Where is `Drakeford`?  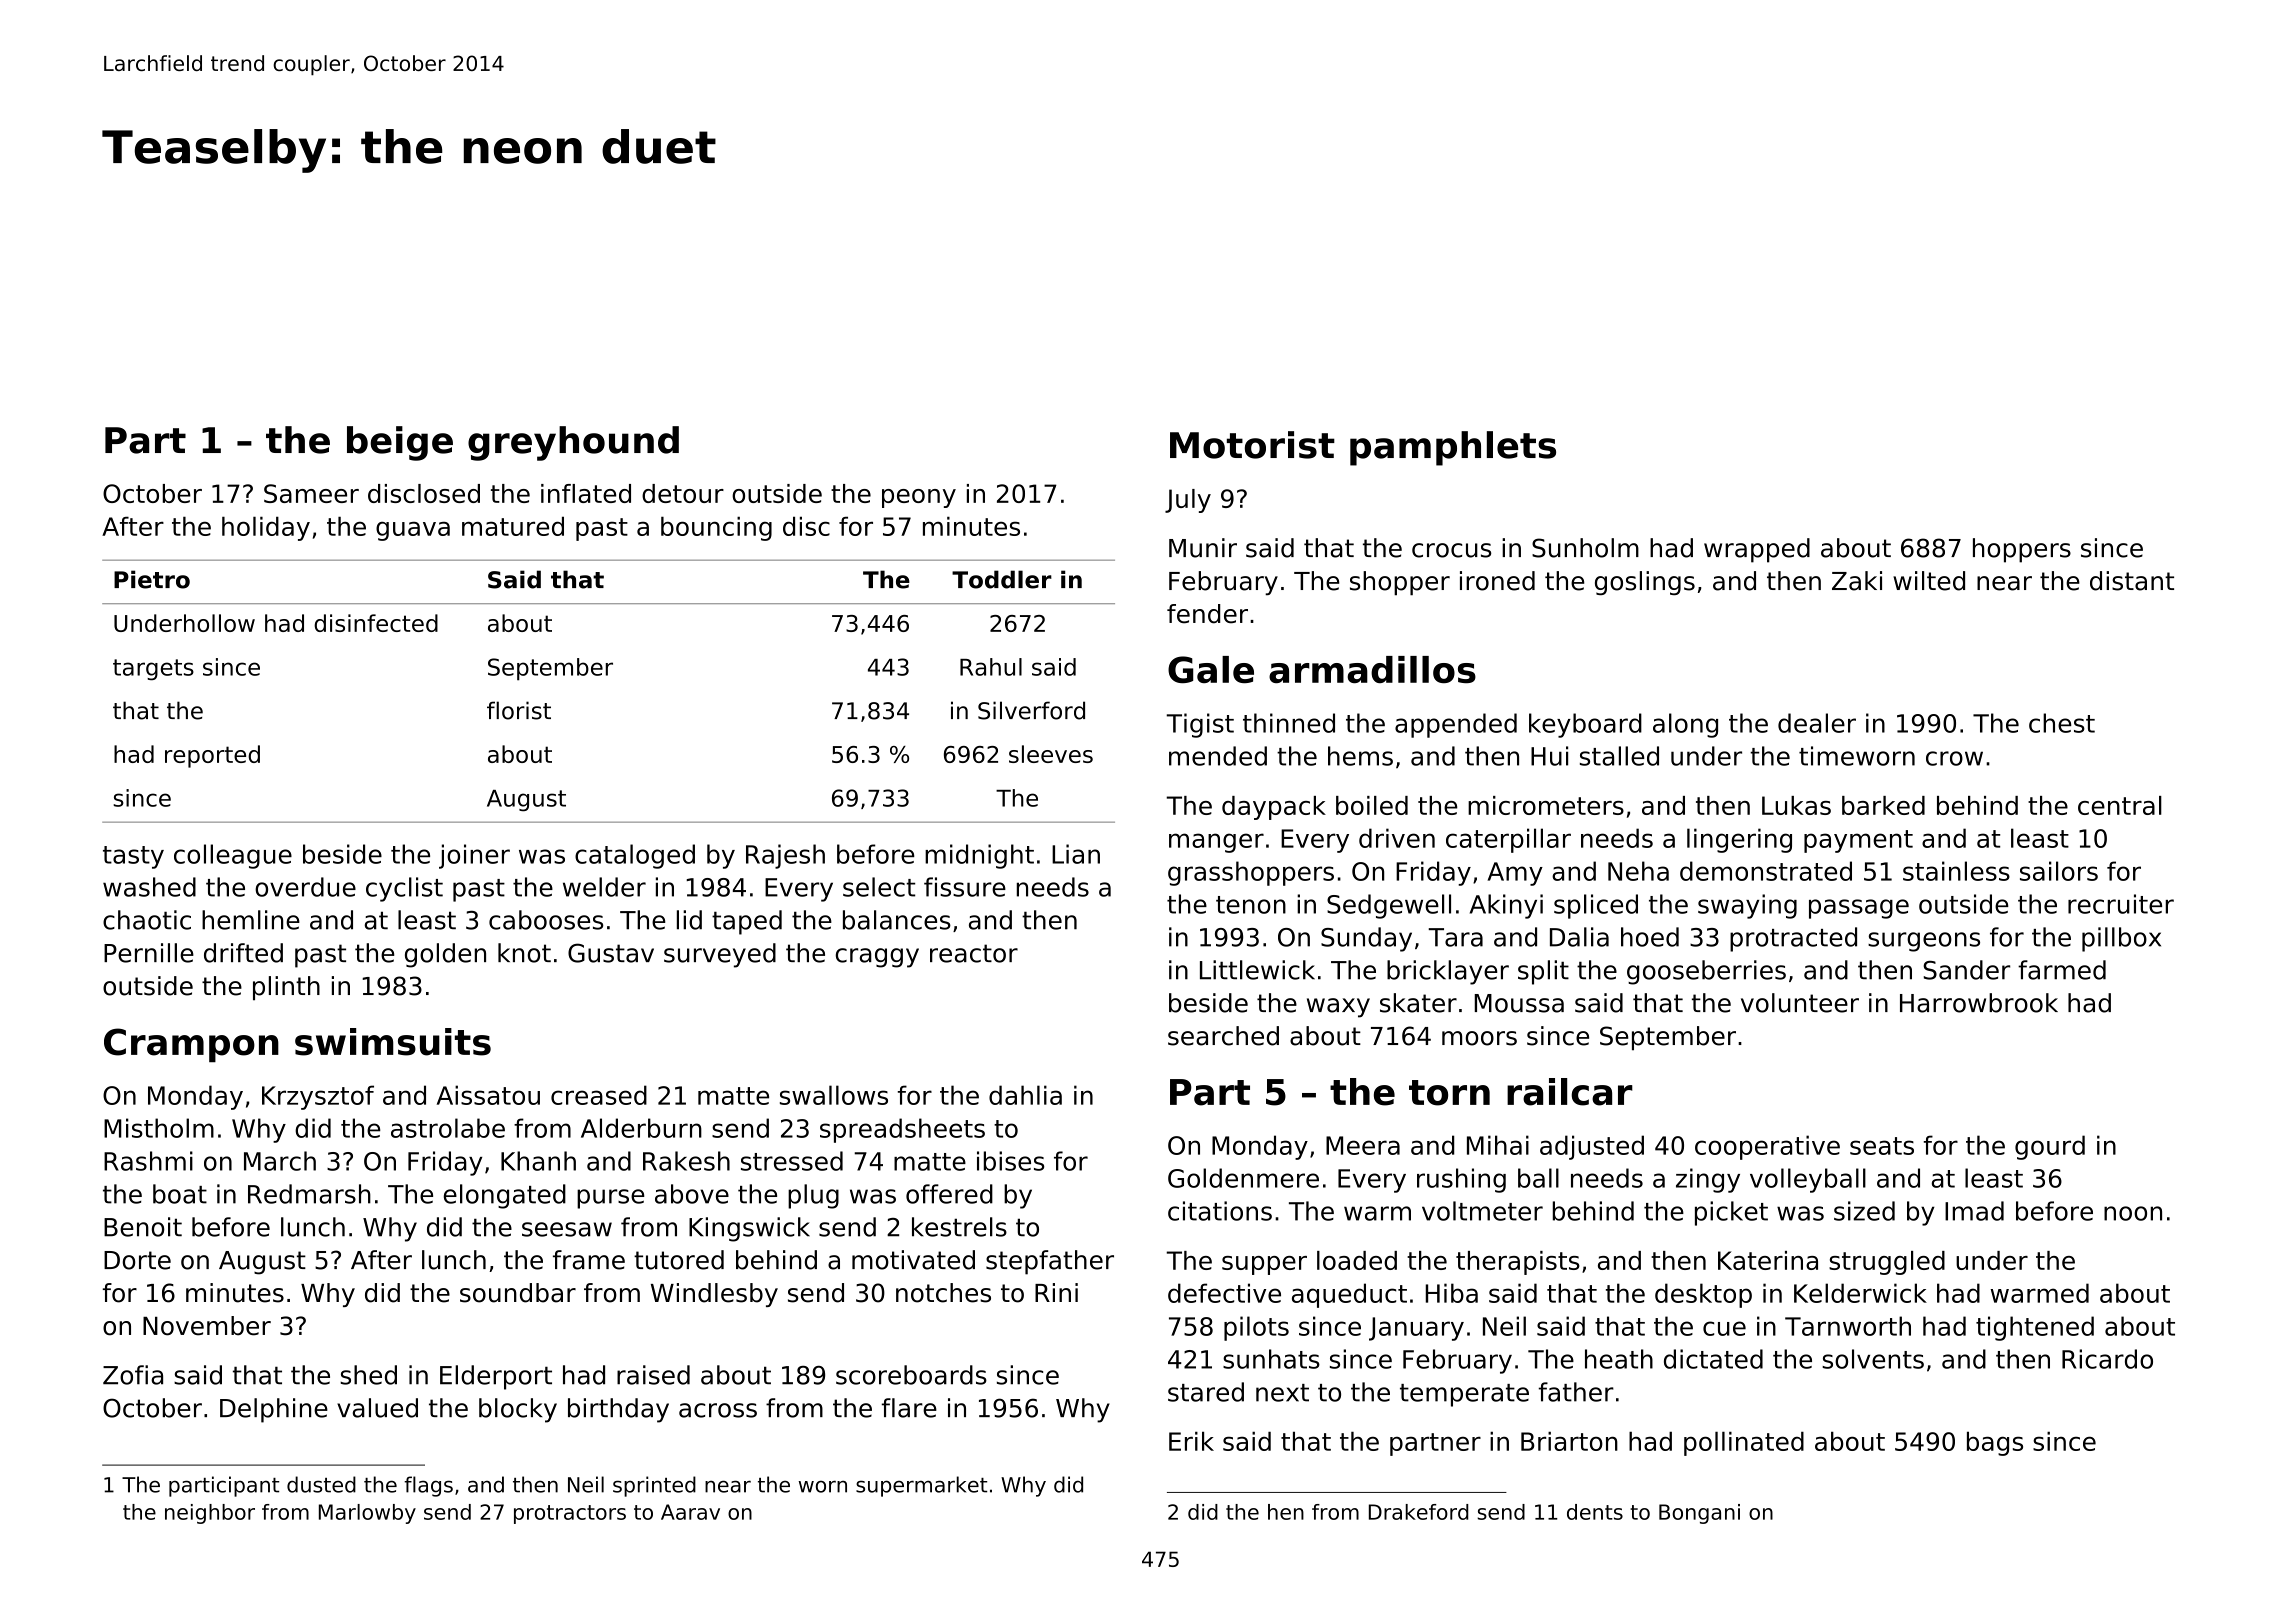 Drakeford is located at coordinates (1419, 1512).
